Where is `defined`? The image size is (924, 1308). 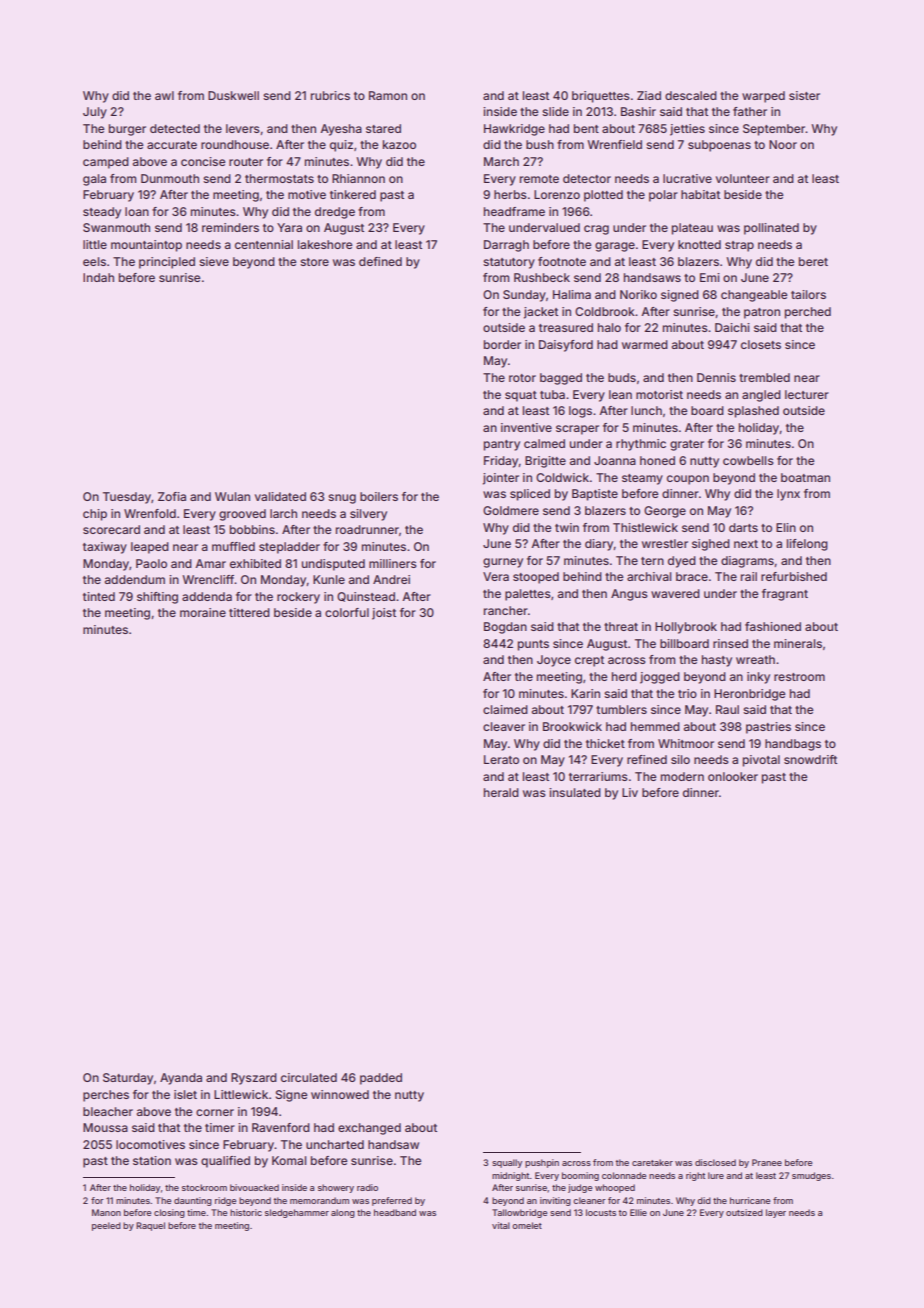
defined is located at coordinates (380, 261).
